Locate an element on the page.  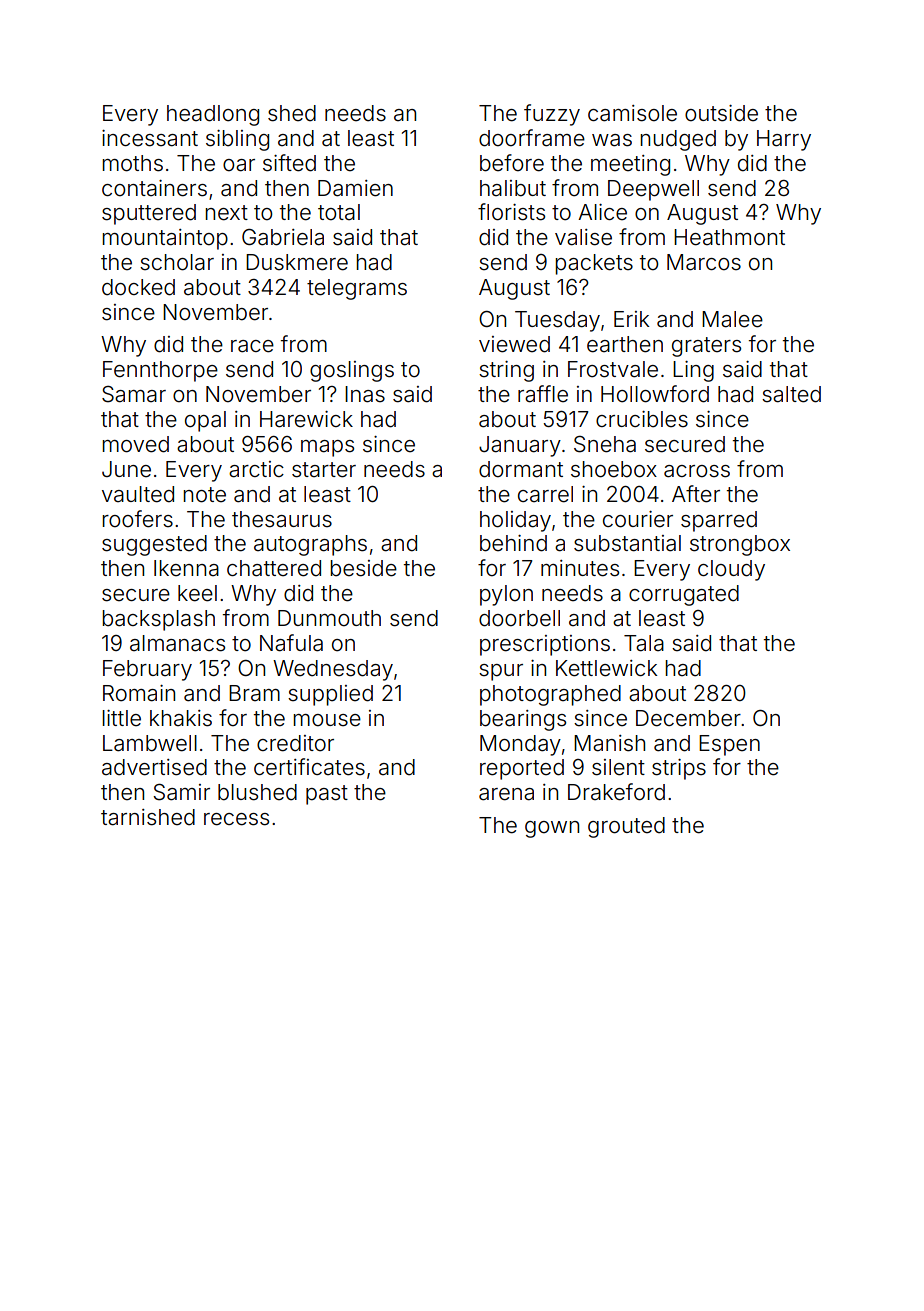
beside is located at coordinates (364, 568).
